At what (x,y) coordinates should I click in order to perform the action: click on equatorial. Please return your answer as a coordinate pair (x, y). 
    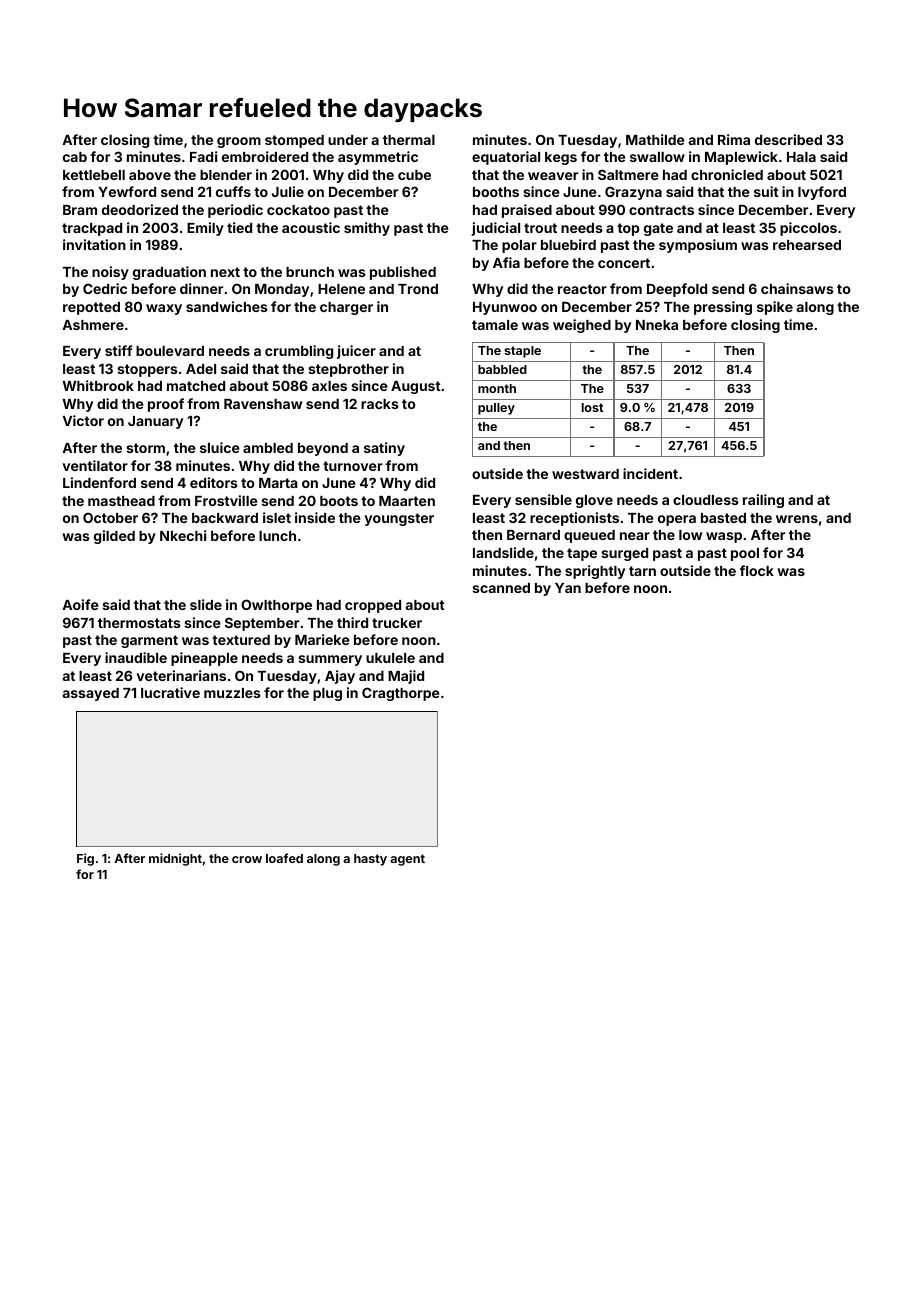
    Looking at the image, I should click on (506, 158).
